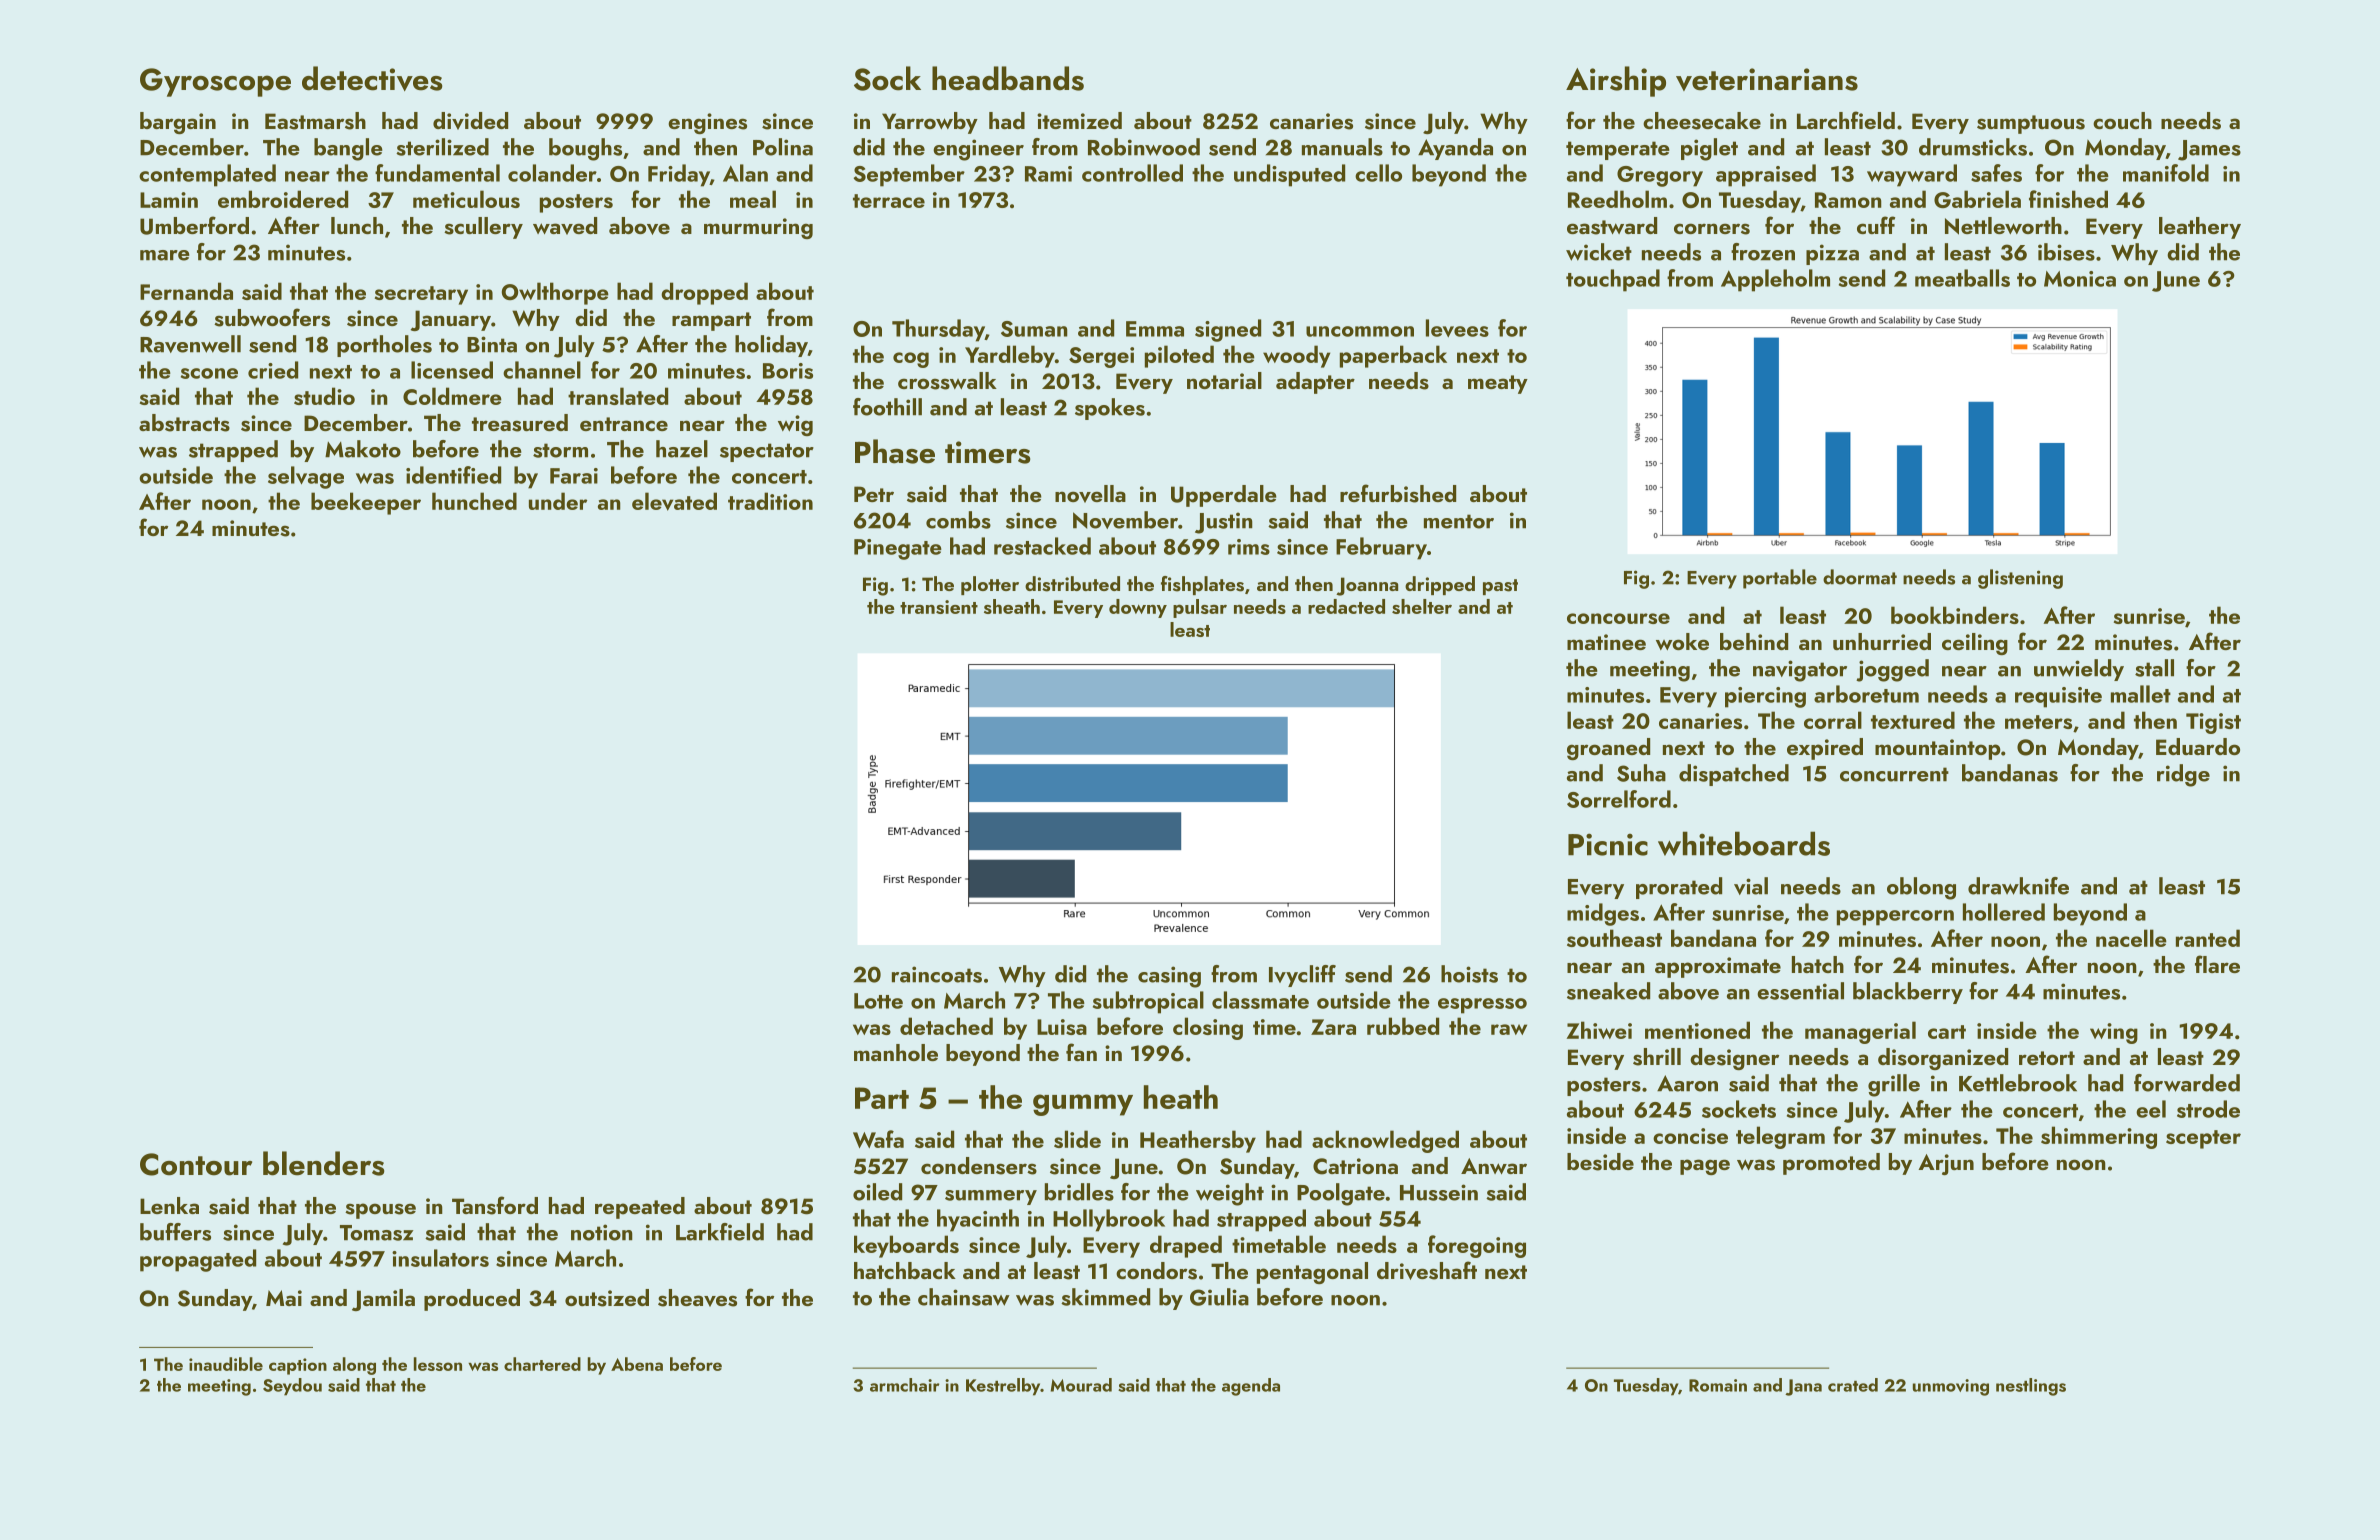  What do you see at coordinates (1767, 79) in the page?
I see `veterinarians` at bounding box center [1767, 79].
